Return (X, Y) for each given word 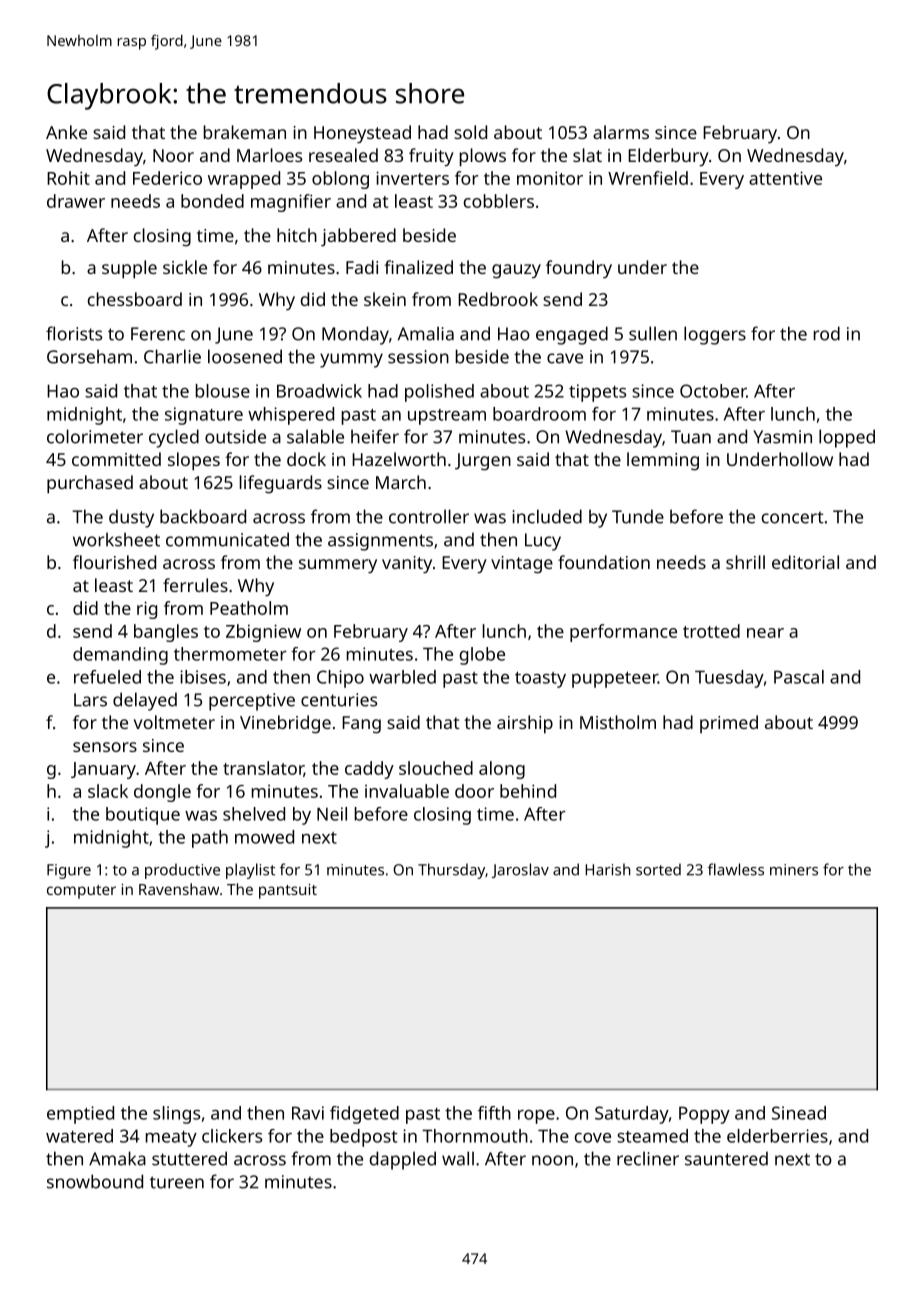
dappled (402, 1160)
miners (794, 870)
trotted (711, 631)
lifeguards (281, 484)
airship (525, 724)
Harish (607, 869)
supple (129, 269)
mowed (264, 837)
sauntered (726, 1158)
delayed (145, 701)
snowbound (95, 1181)
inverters (412, 178)
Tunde (638, 516)
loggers (715, 335)
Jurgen (483, 462)
